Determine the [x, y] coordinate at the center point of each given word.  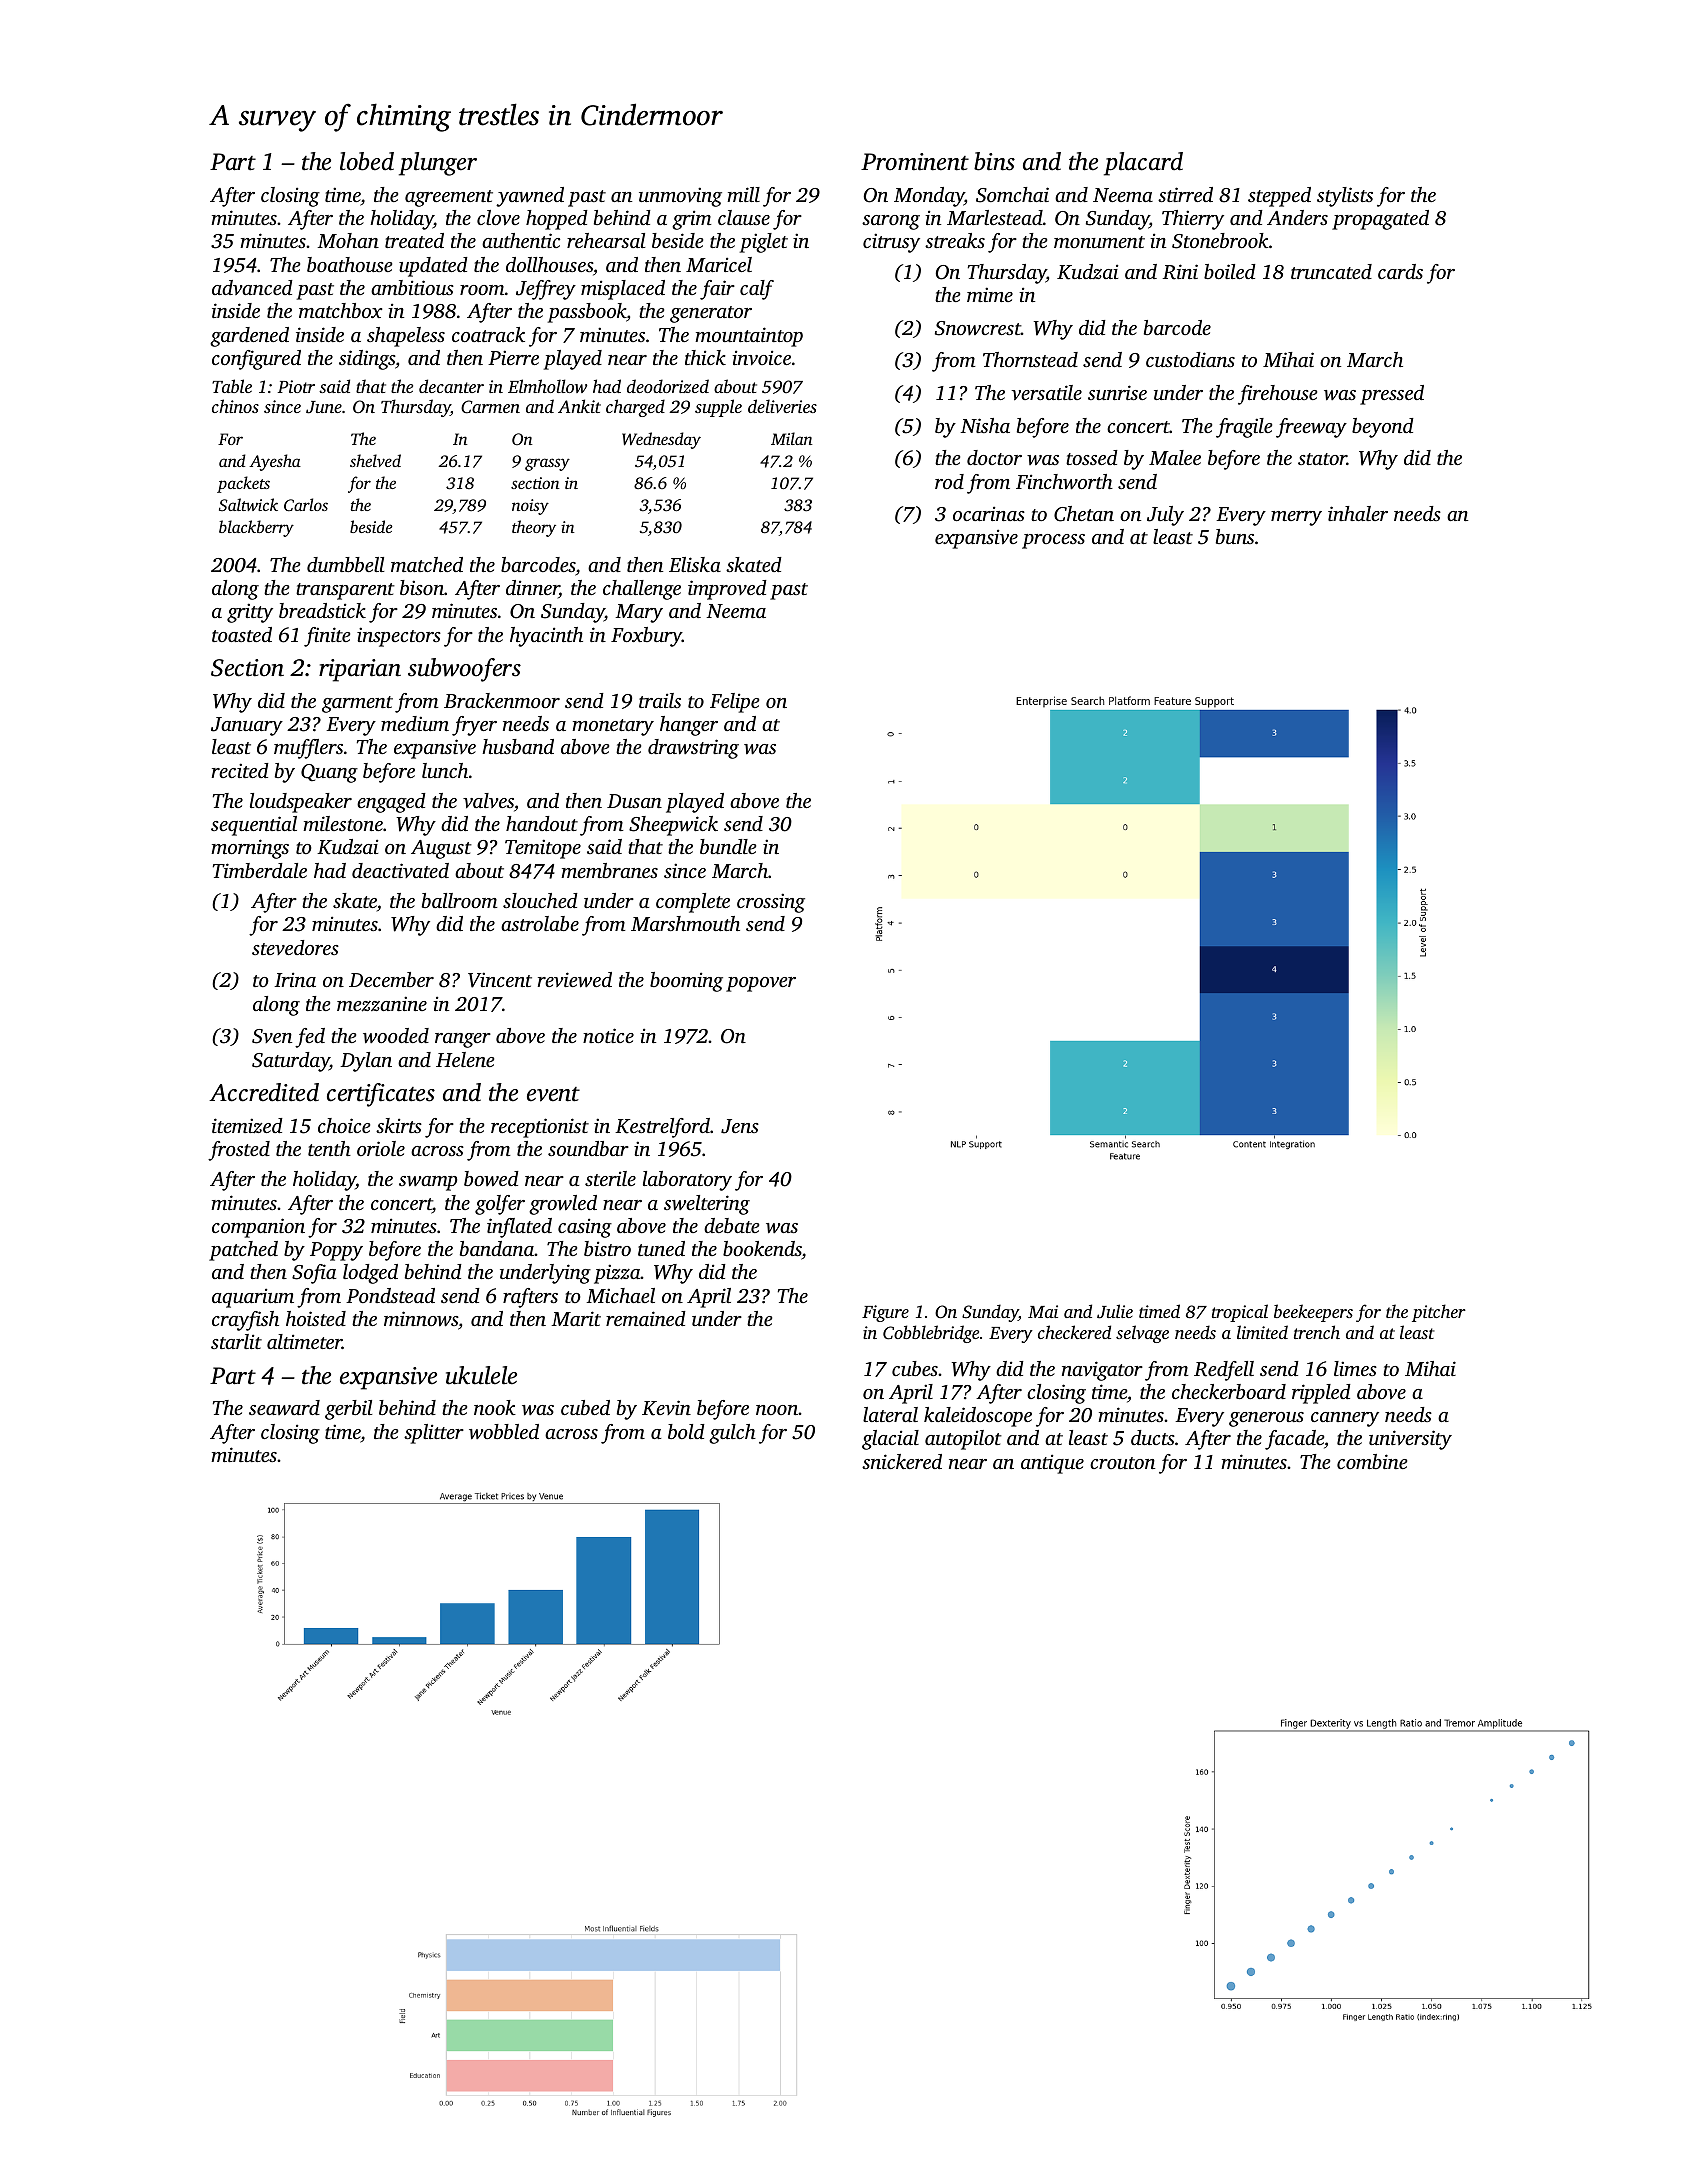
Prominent [915, 162]
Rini [1180, 272]
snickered [902, 1461]
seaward [284, 1408]
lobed [367, 161]
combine [1372, 1461]
